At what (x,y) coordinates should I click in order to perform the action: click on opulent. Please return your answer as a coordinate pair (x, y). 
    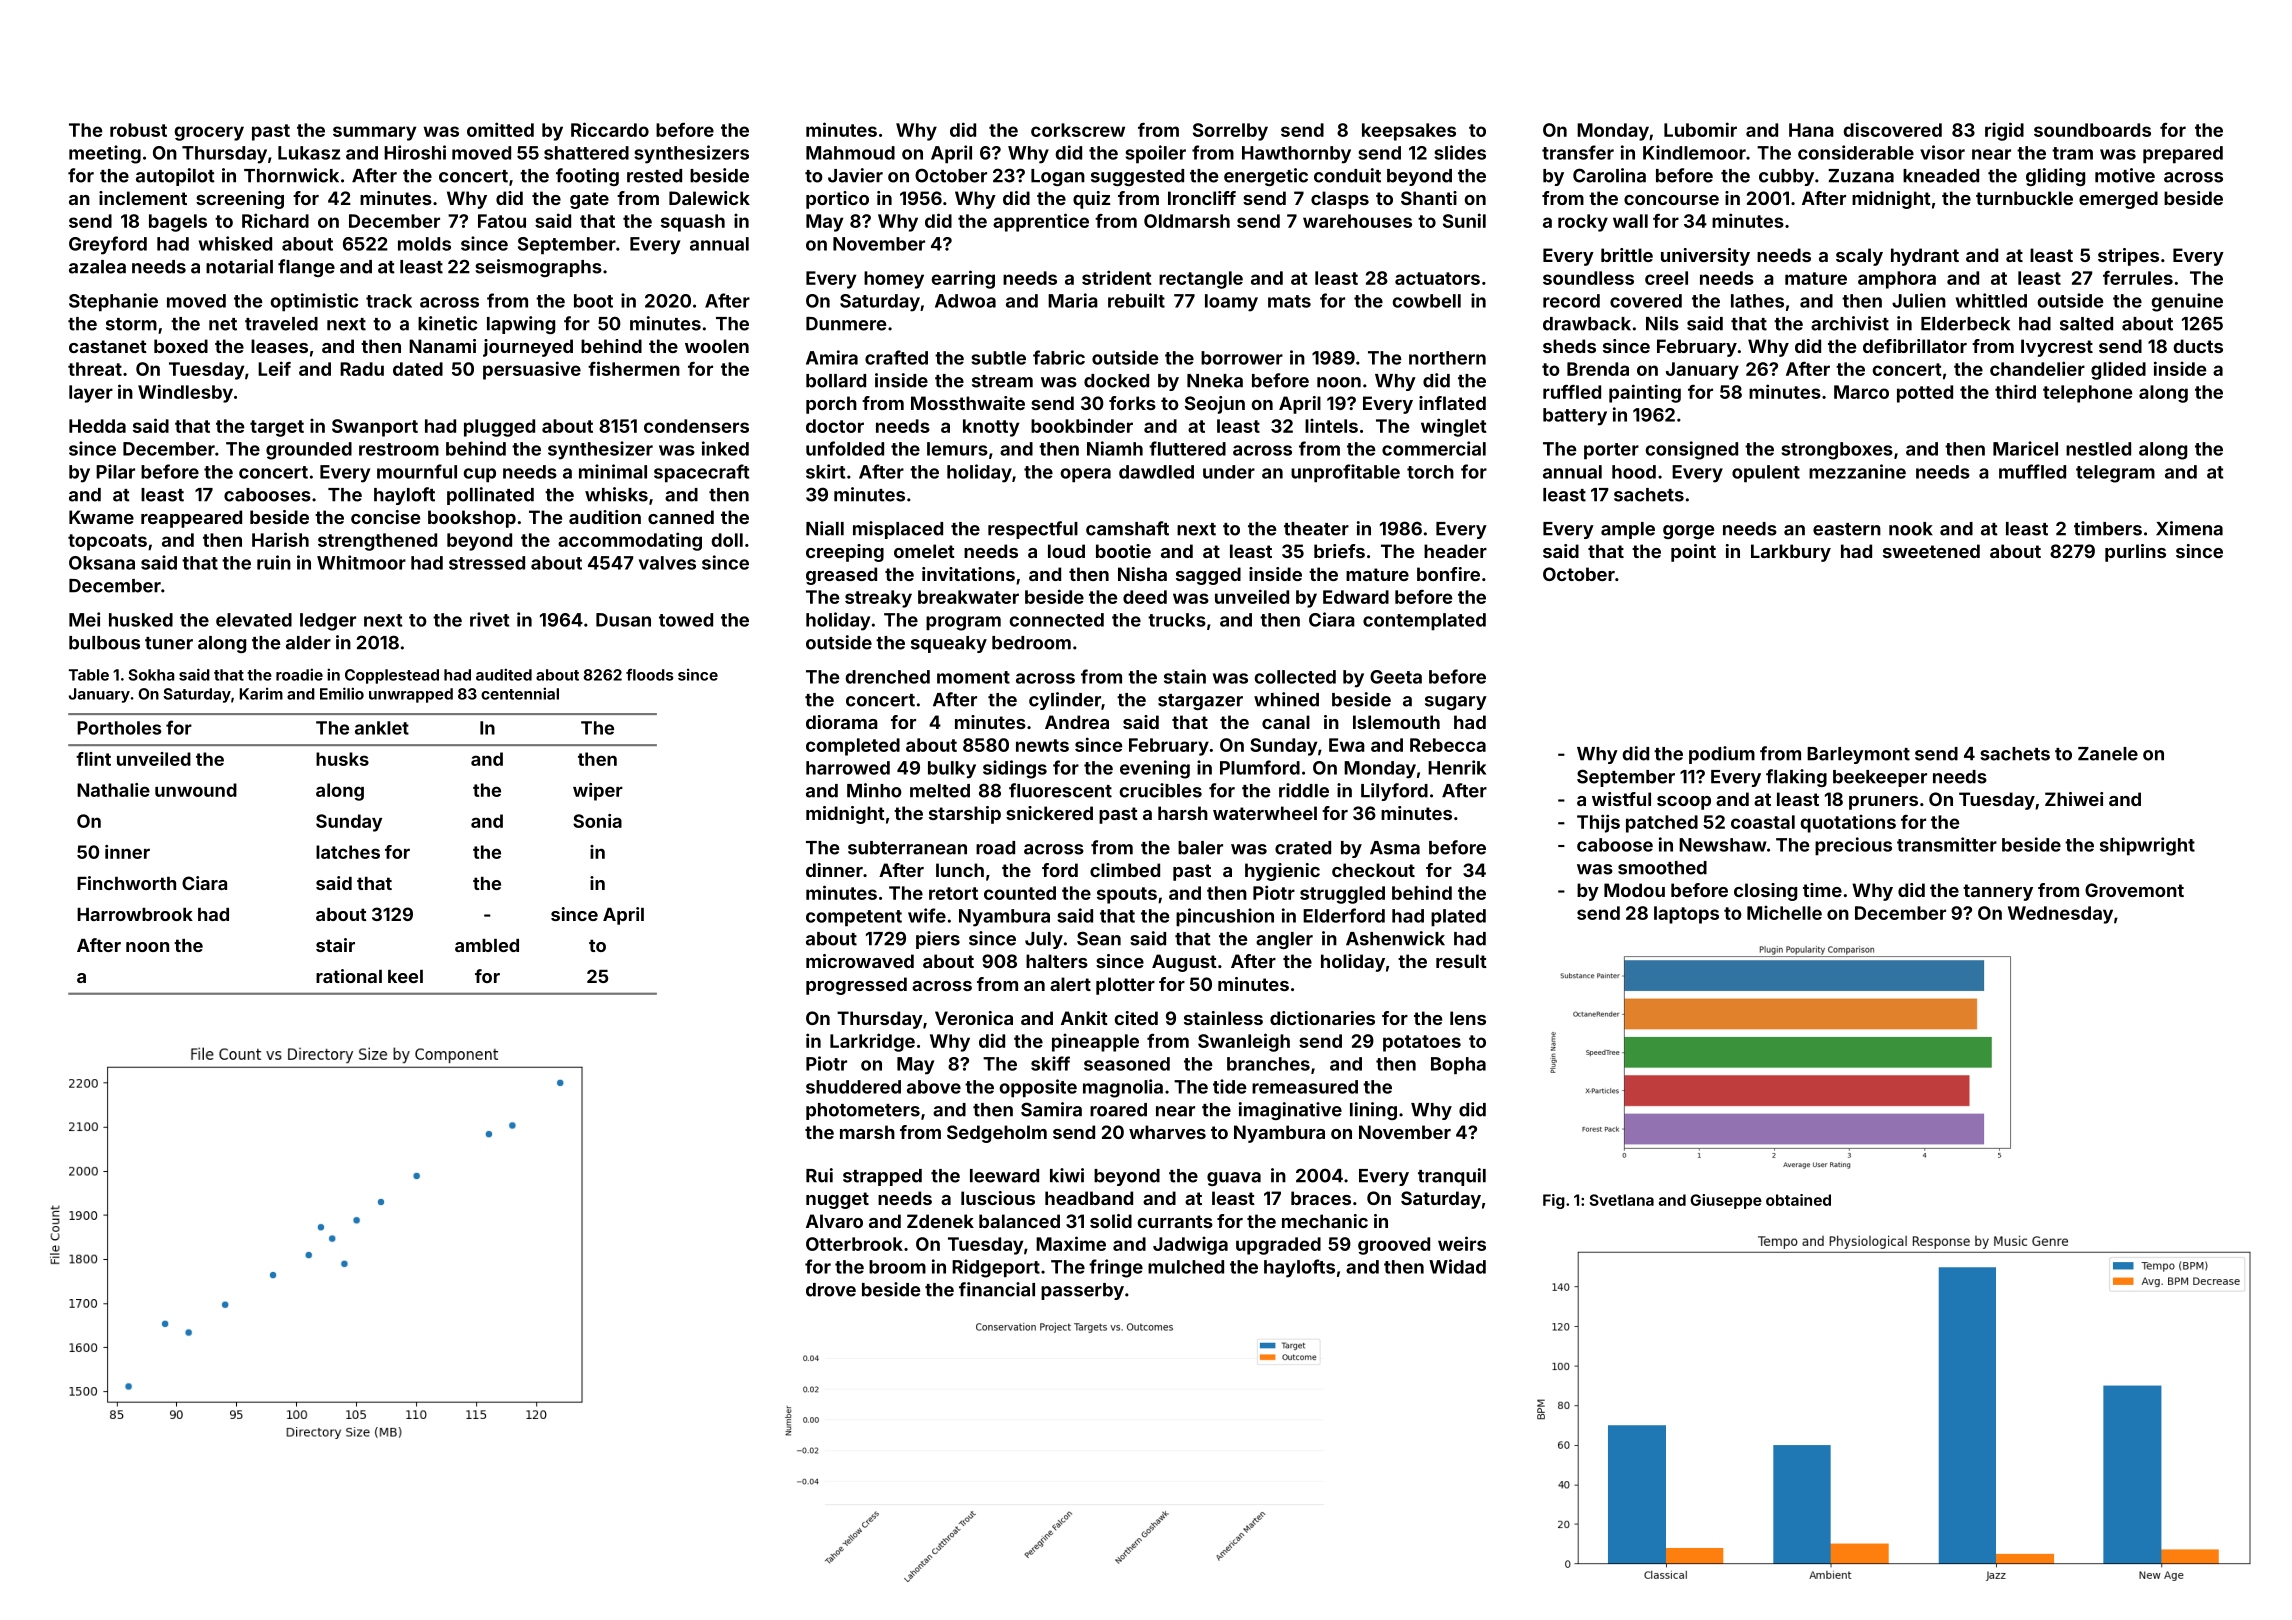
    Looking at the image, I should click on (1766, 474).
